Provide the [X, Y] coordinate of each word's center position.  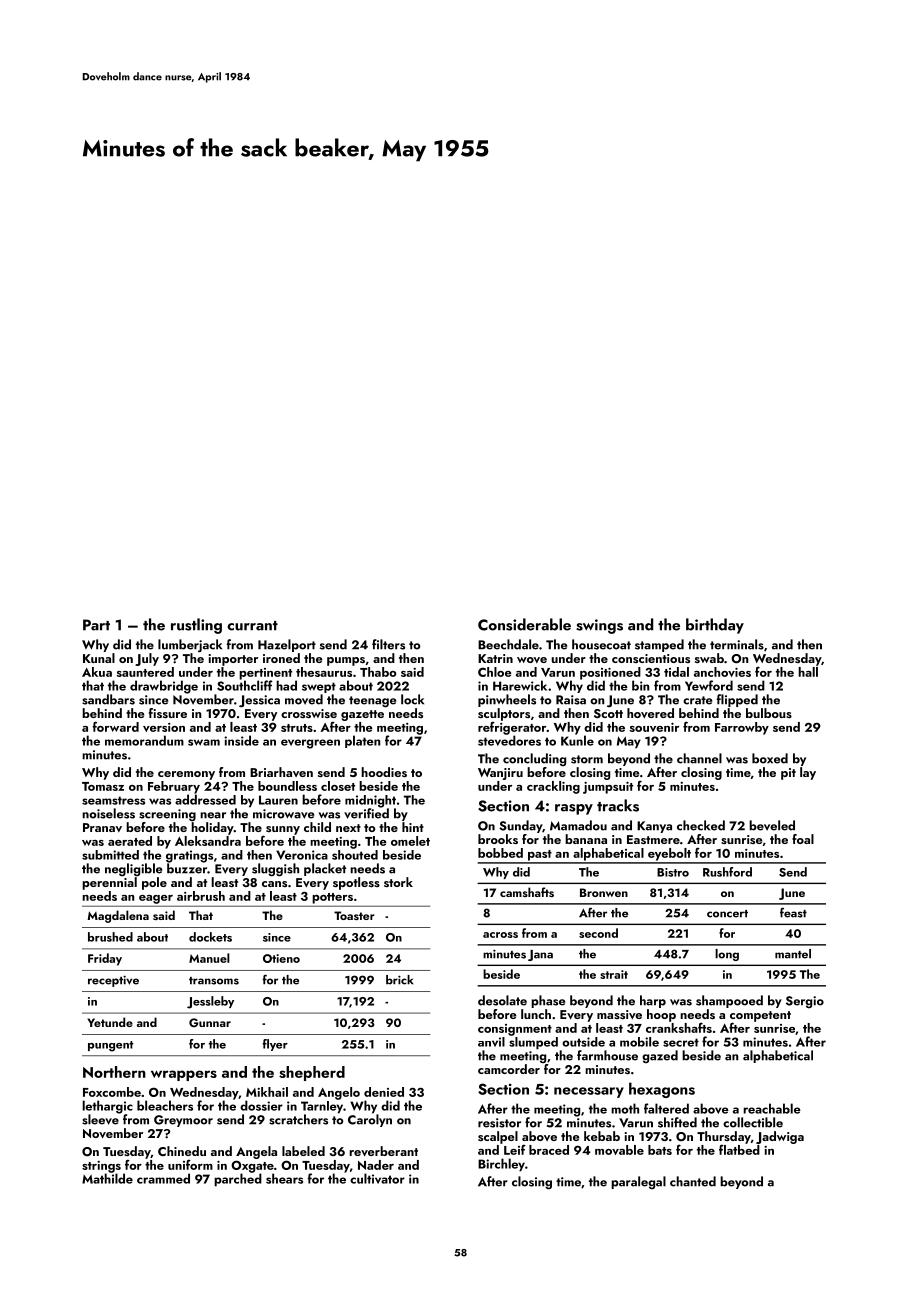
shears [284, 1178]
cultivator [377, 1178]
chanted [693, 1181]
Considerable [524, 624]
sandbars [108, 699]
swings [599, 626]
